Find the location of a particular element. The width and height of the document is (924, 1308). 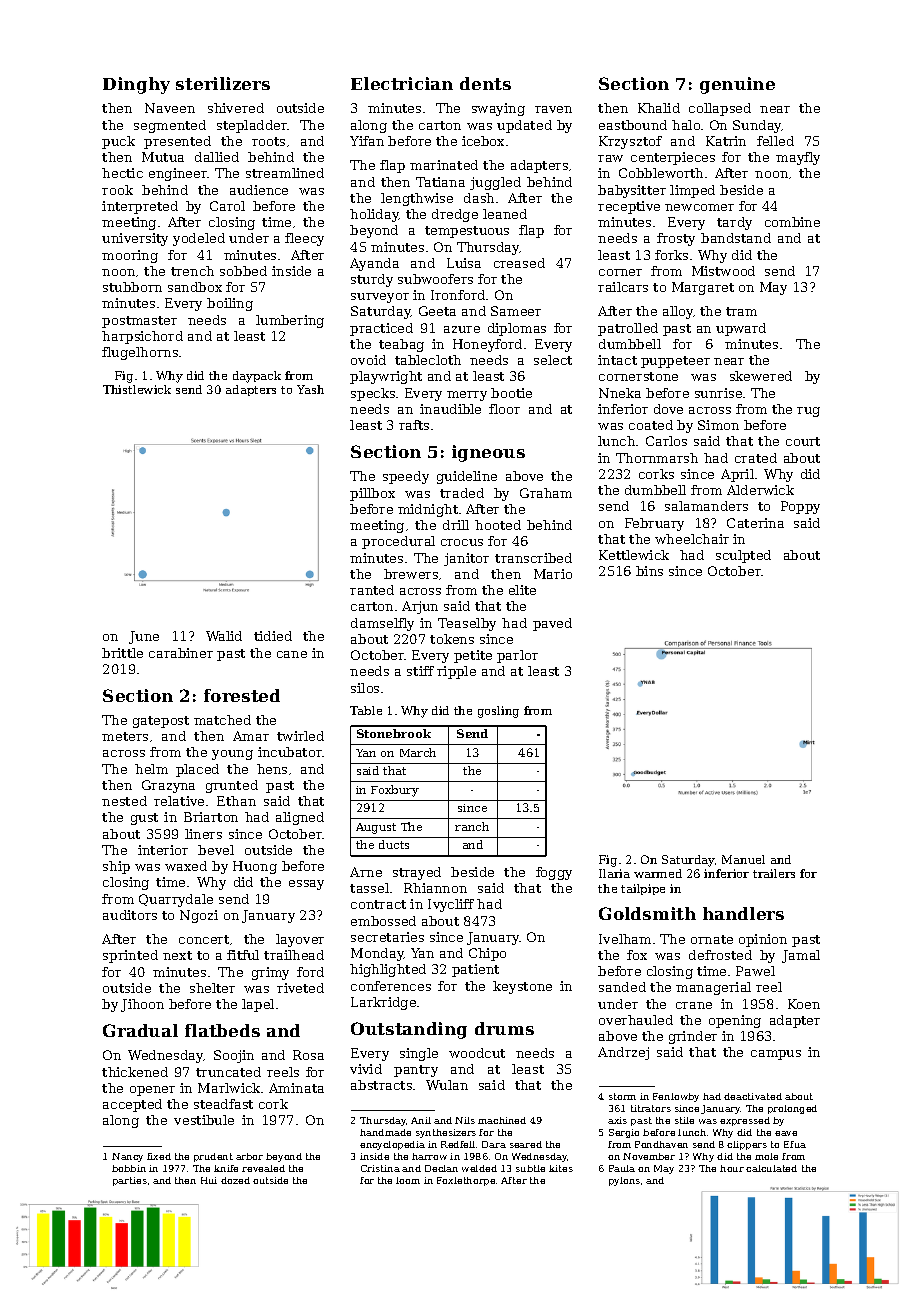

genuine is located at coordinates (737, 85).
